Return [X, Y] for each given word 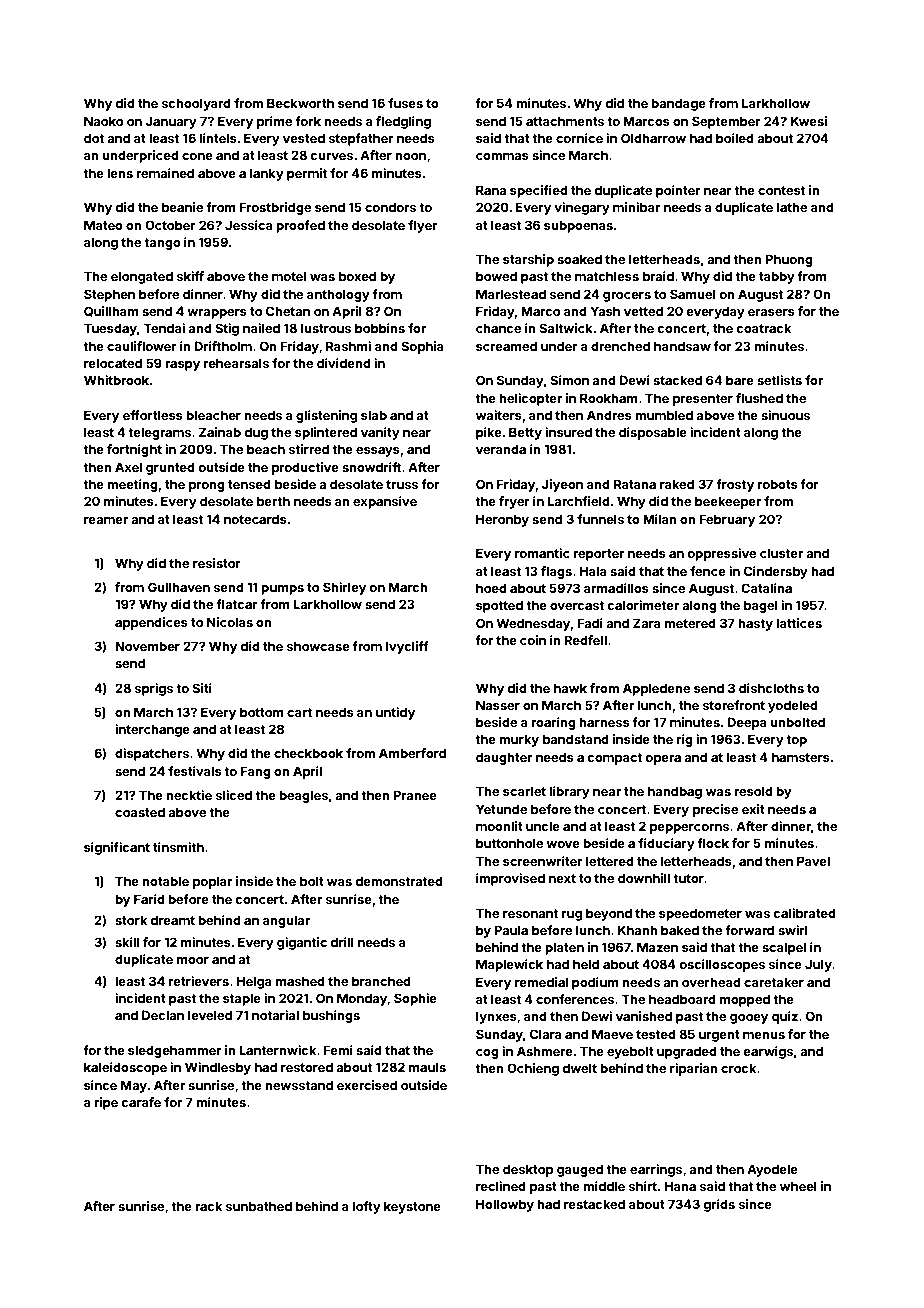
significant [117, 848]
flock [713, 843]
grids [719, 1205]
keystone [412, 1207]
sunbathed [259, 1206]
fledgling [403, 122]
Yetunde [501, 809]
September [726, 122]
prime [274, 122]
